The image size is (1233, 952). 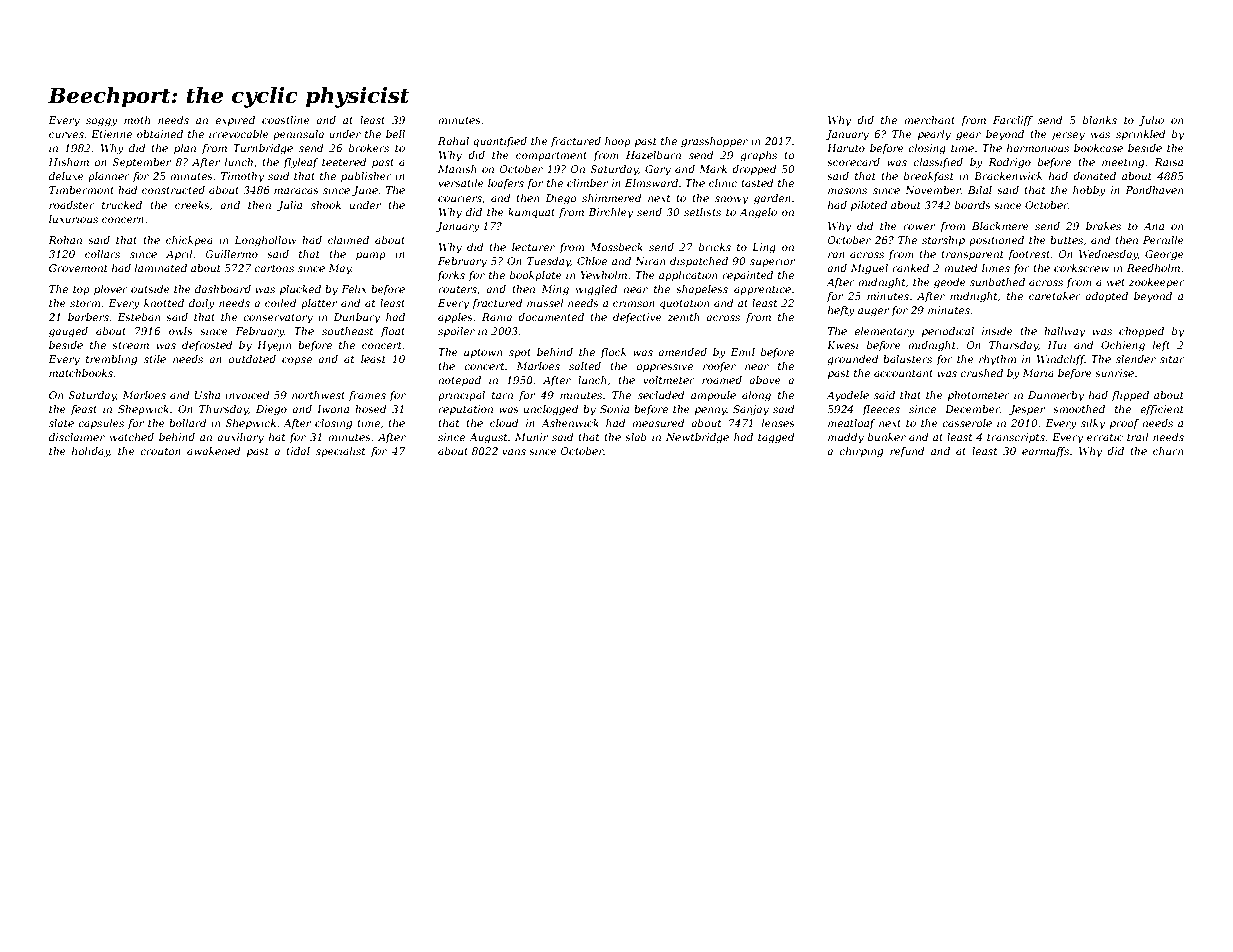 What do you see at coordinates (348, 240) in the screenshot?
I see `claimed` at bounding box center [348, 240].
